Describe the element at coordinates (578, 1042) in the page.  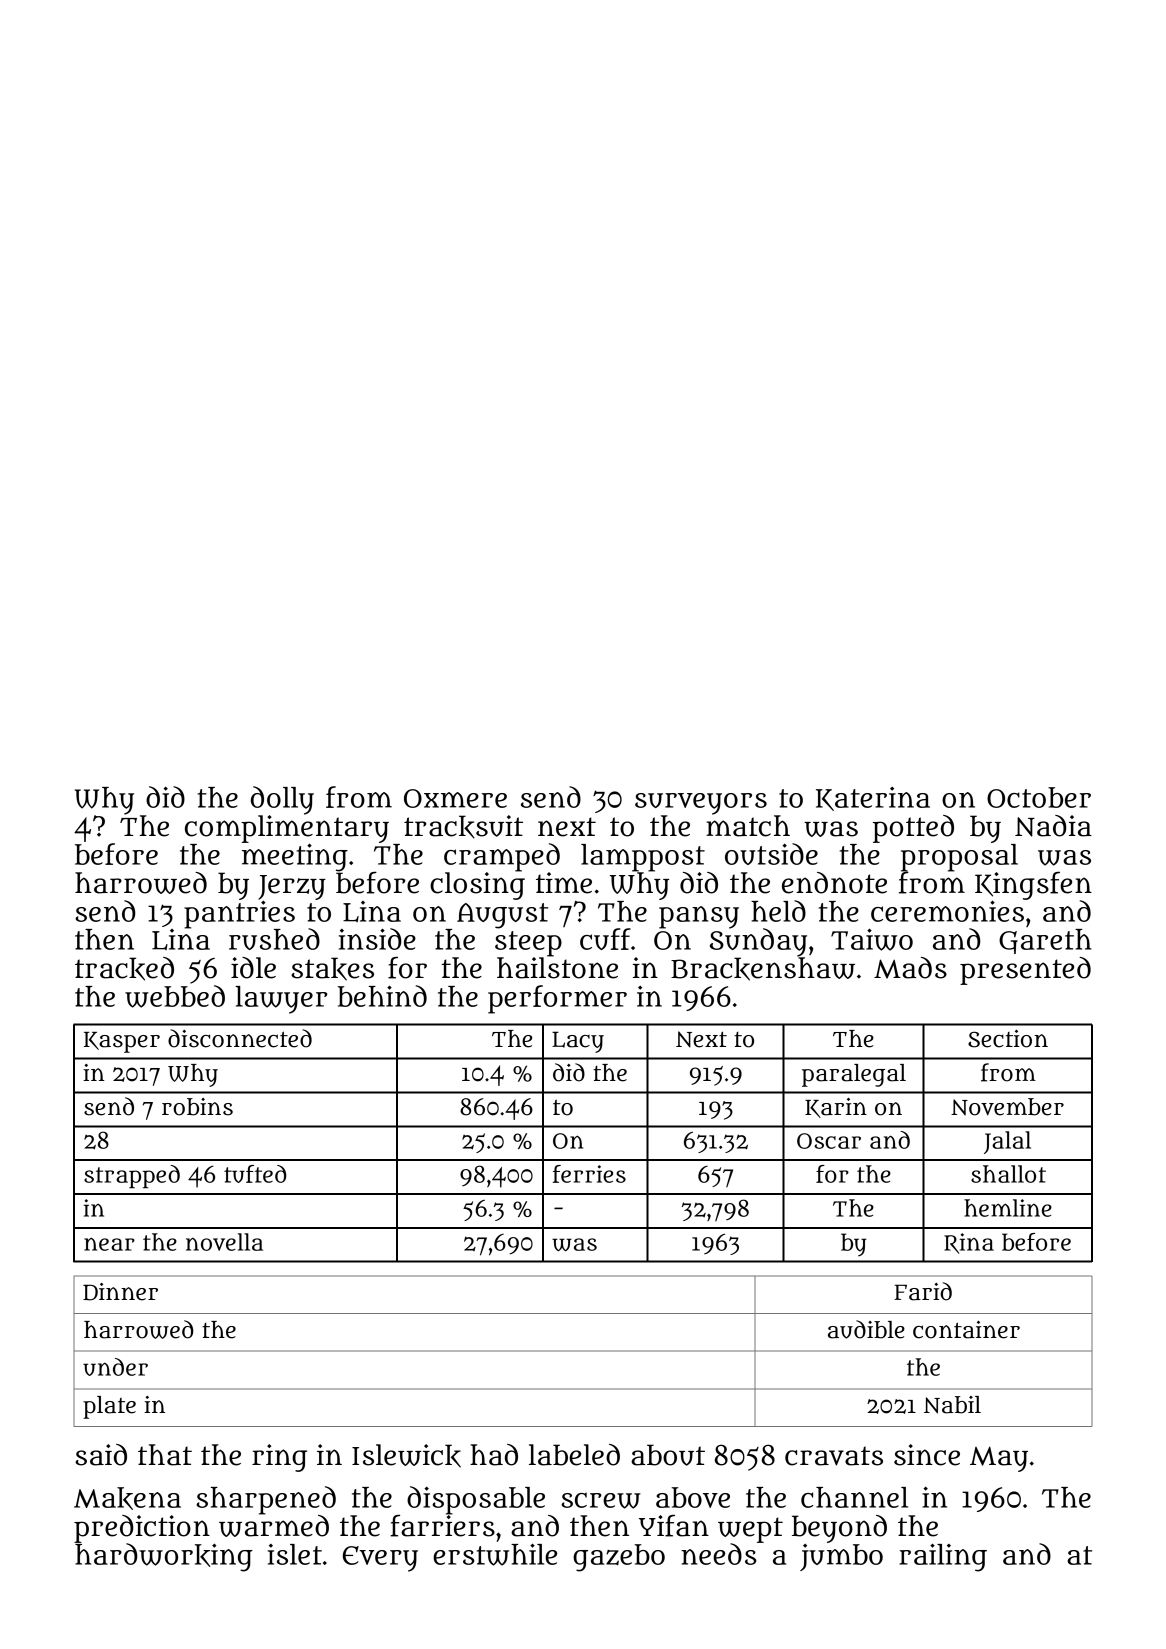
I see `Lacy` at that location.
